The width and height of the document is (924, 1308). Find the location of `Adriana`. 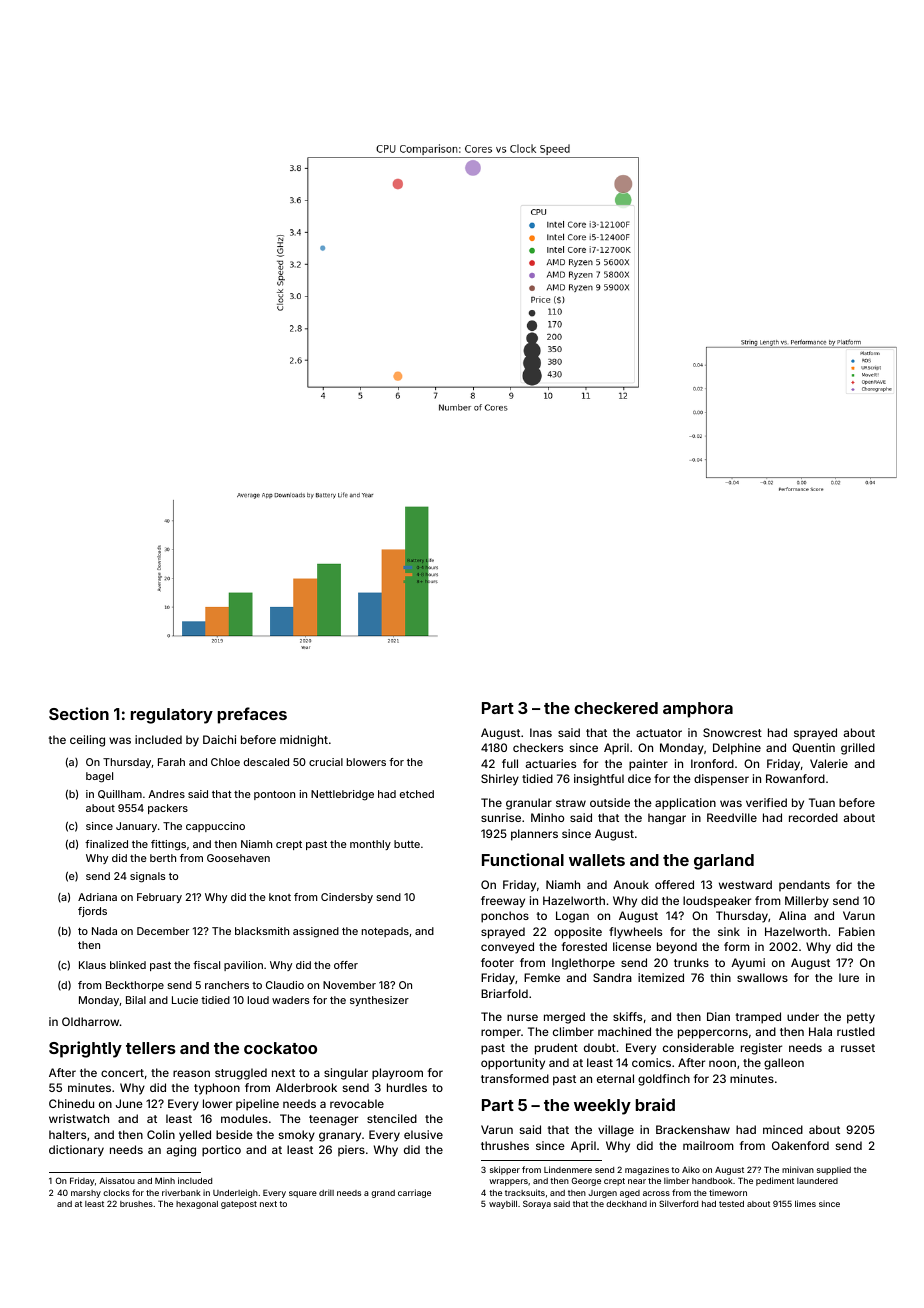

Adriana is located at coordinates (97, 897).
